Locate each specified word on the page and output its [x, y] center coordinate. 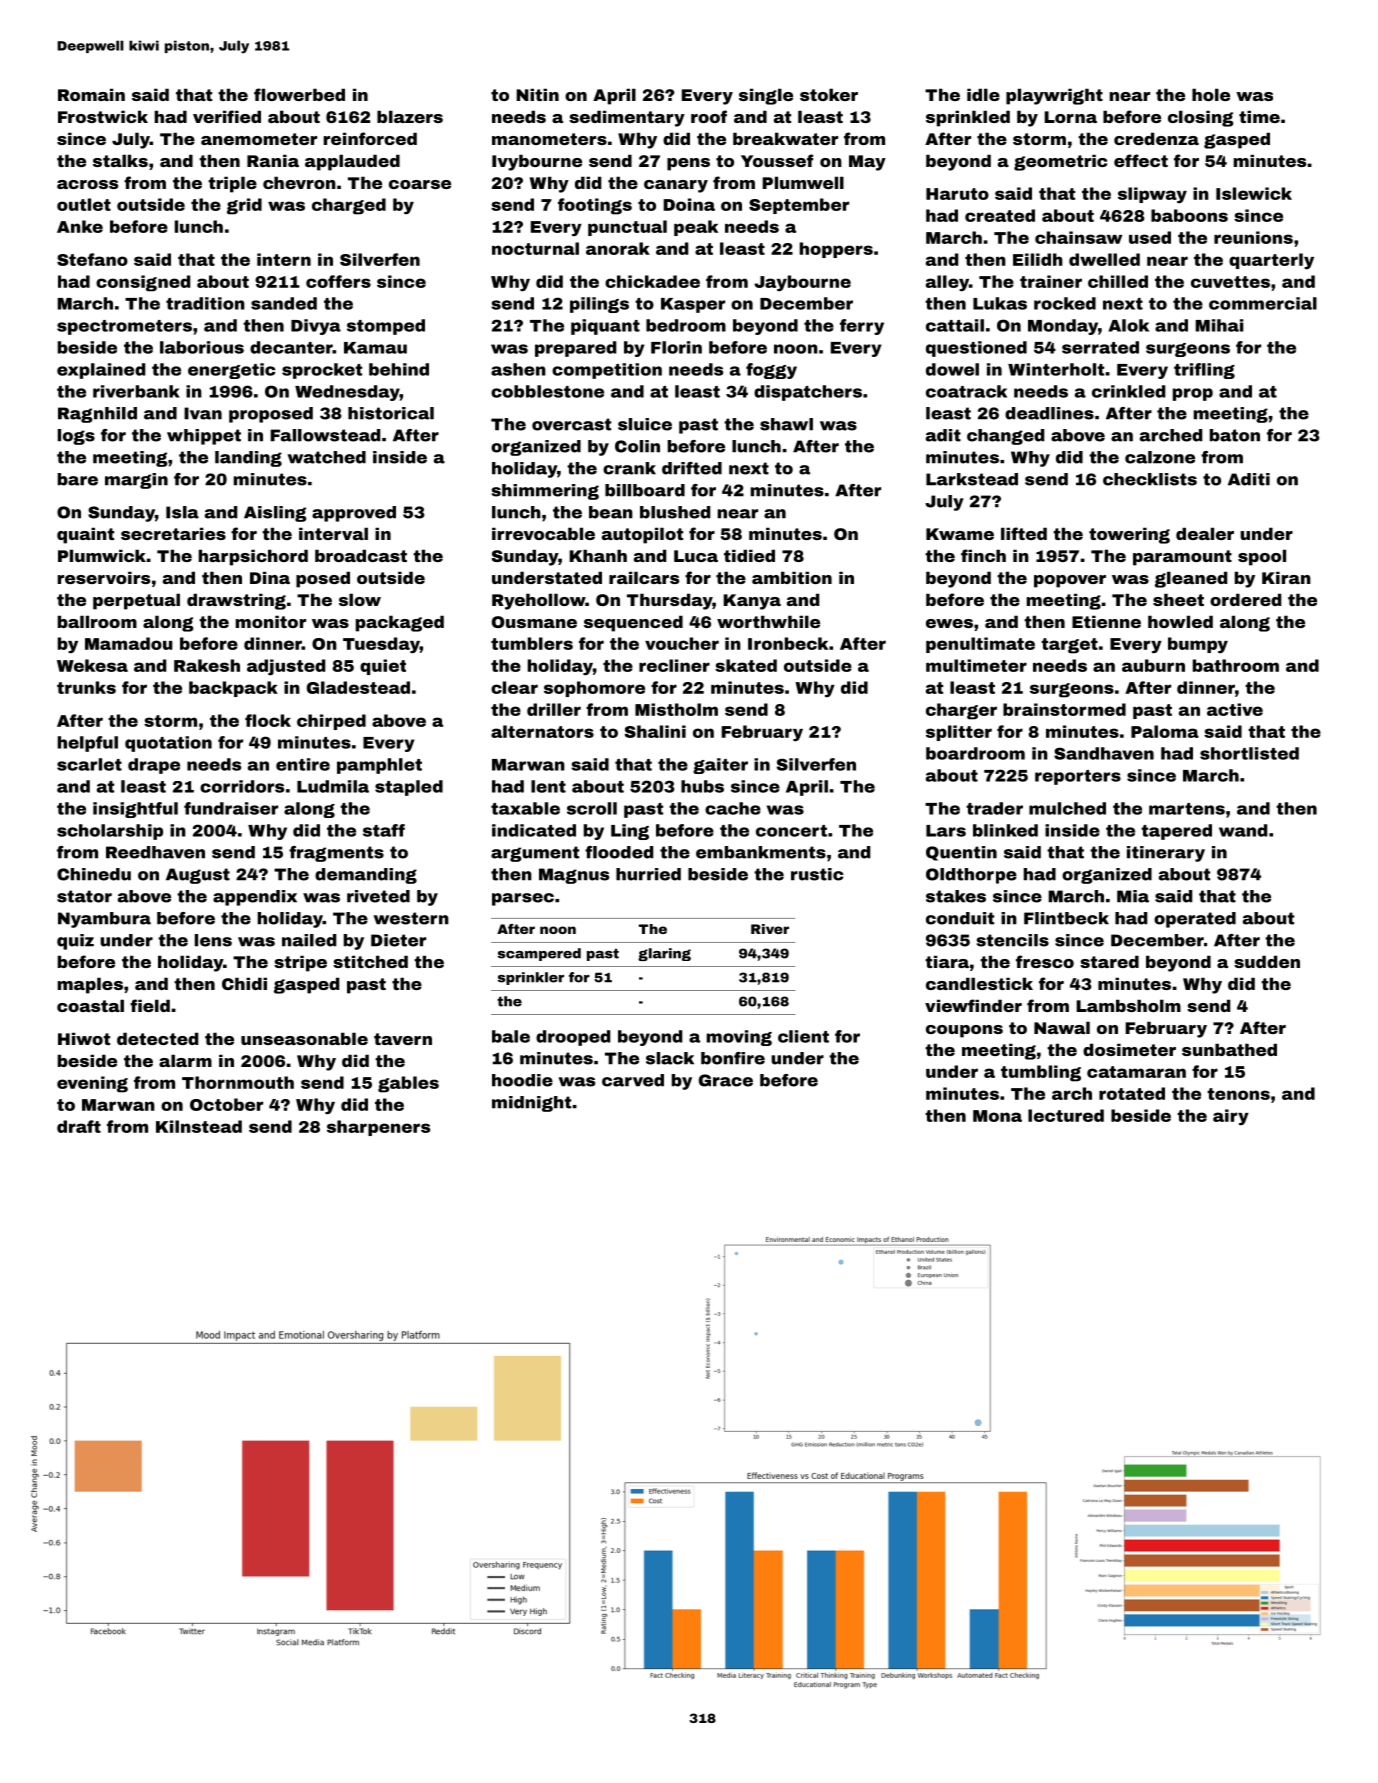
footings [595, 206]
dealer [1205, 533]
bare [78, 479]
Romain [91, 94]
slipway [1152, 195]
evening [92, 1084]
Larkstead [972, 479]
